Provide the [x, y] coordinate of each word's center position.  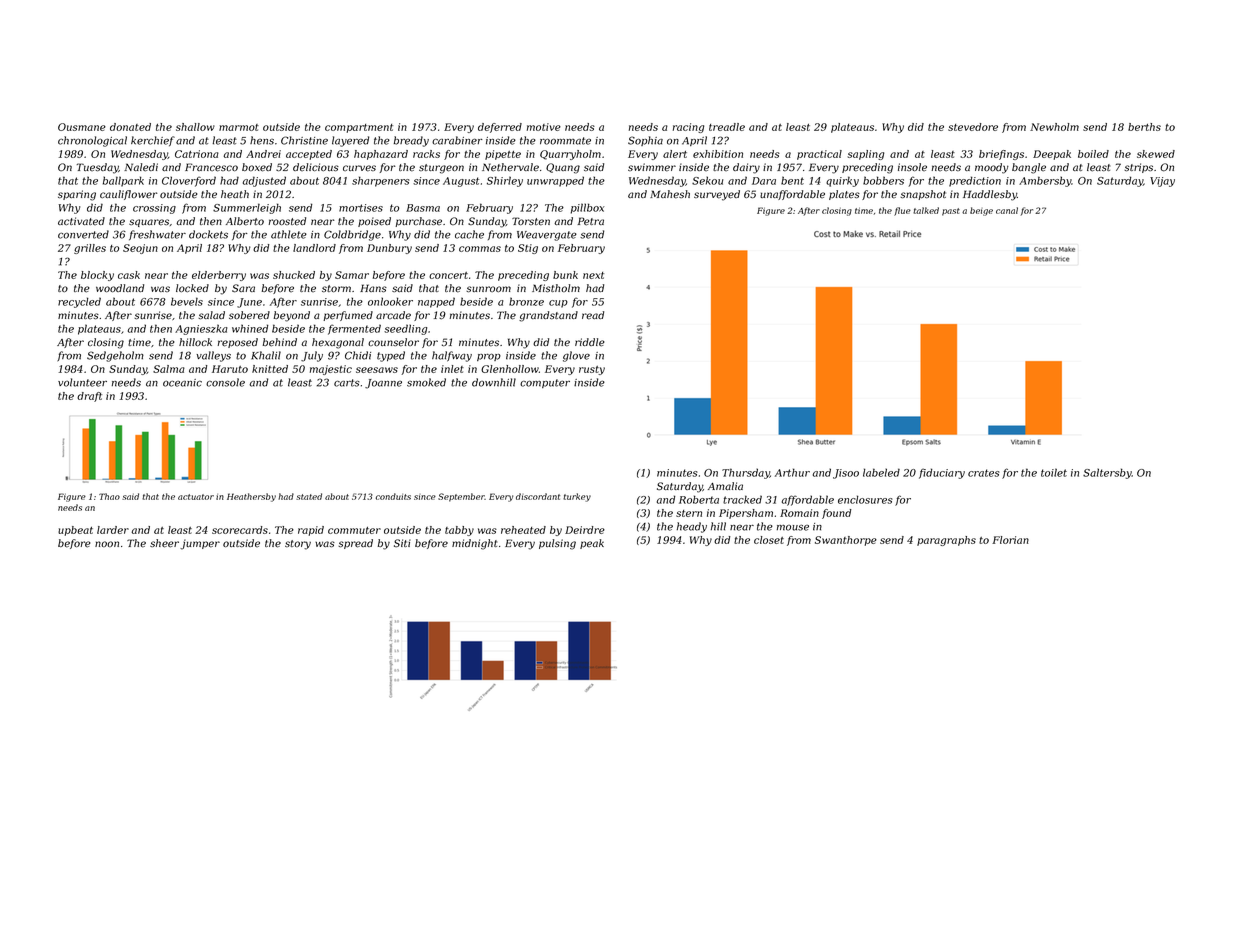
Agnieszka [201, 329]
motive [544, 127]
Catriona [197, 154]
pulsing [557, 544]
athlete [289, 234]
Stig [528, 249]
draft [89, 397]
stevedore [973, 127]
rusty [592, 370]
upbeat [75, 531]
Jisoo [846, 474]
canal [1007, 210]
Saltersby [1107, 473]
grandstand [548, 316]
